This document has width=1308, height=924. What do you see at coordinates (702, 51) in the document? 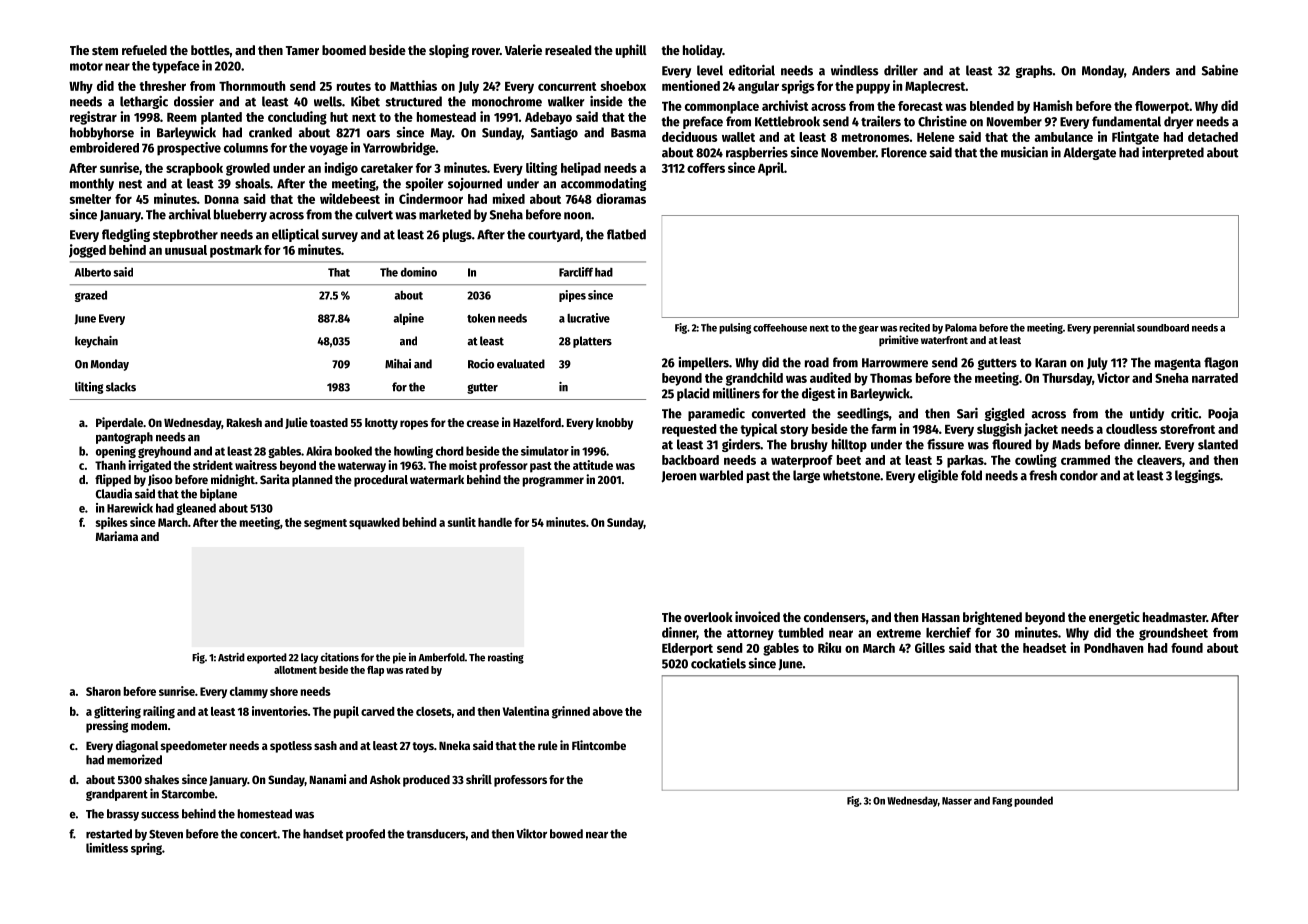
I see `holiday` at bounding box center [702, 51].
